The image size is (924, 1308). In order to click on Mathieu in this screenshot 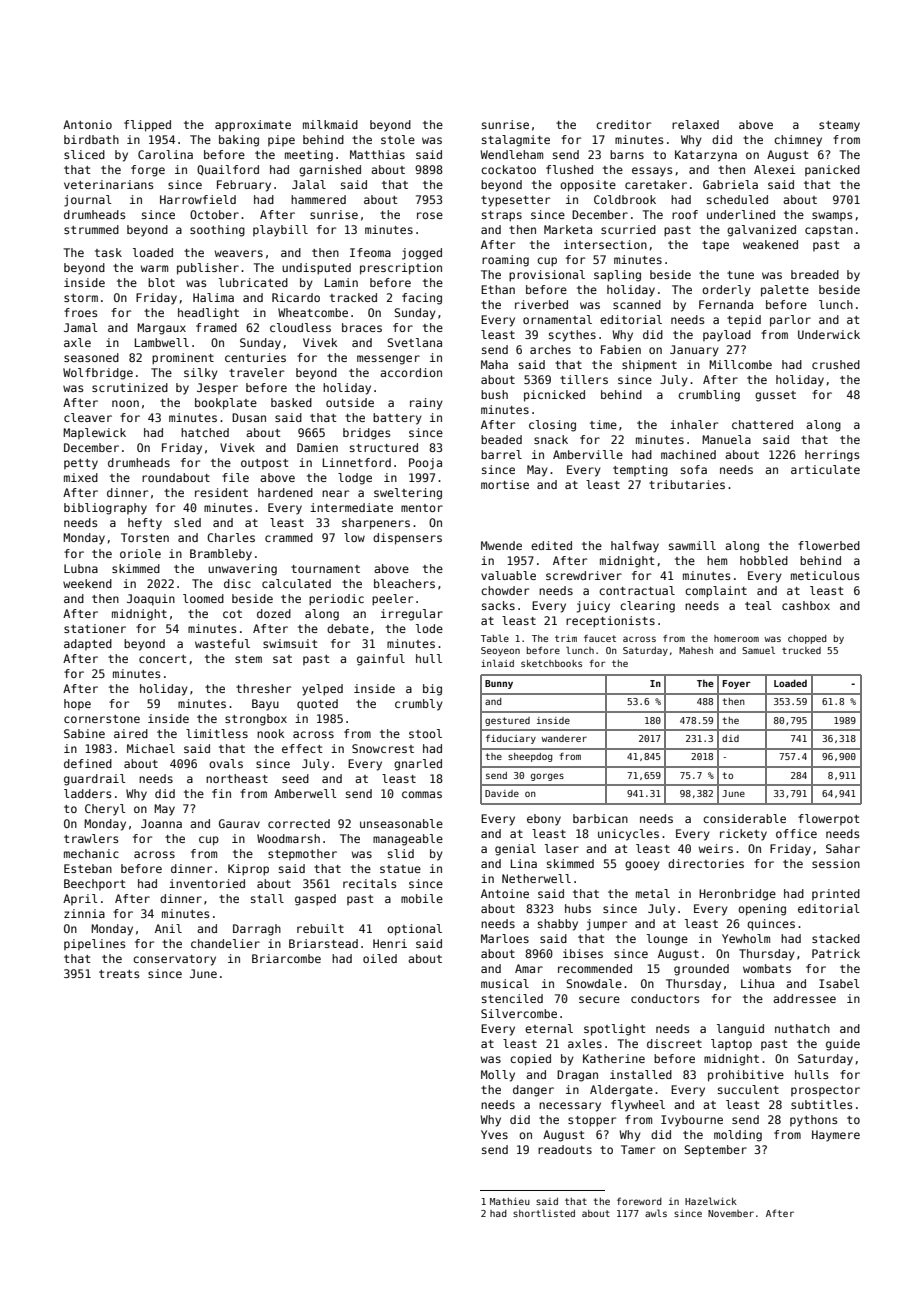, I will do `click(510, 1201)`.
